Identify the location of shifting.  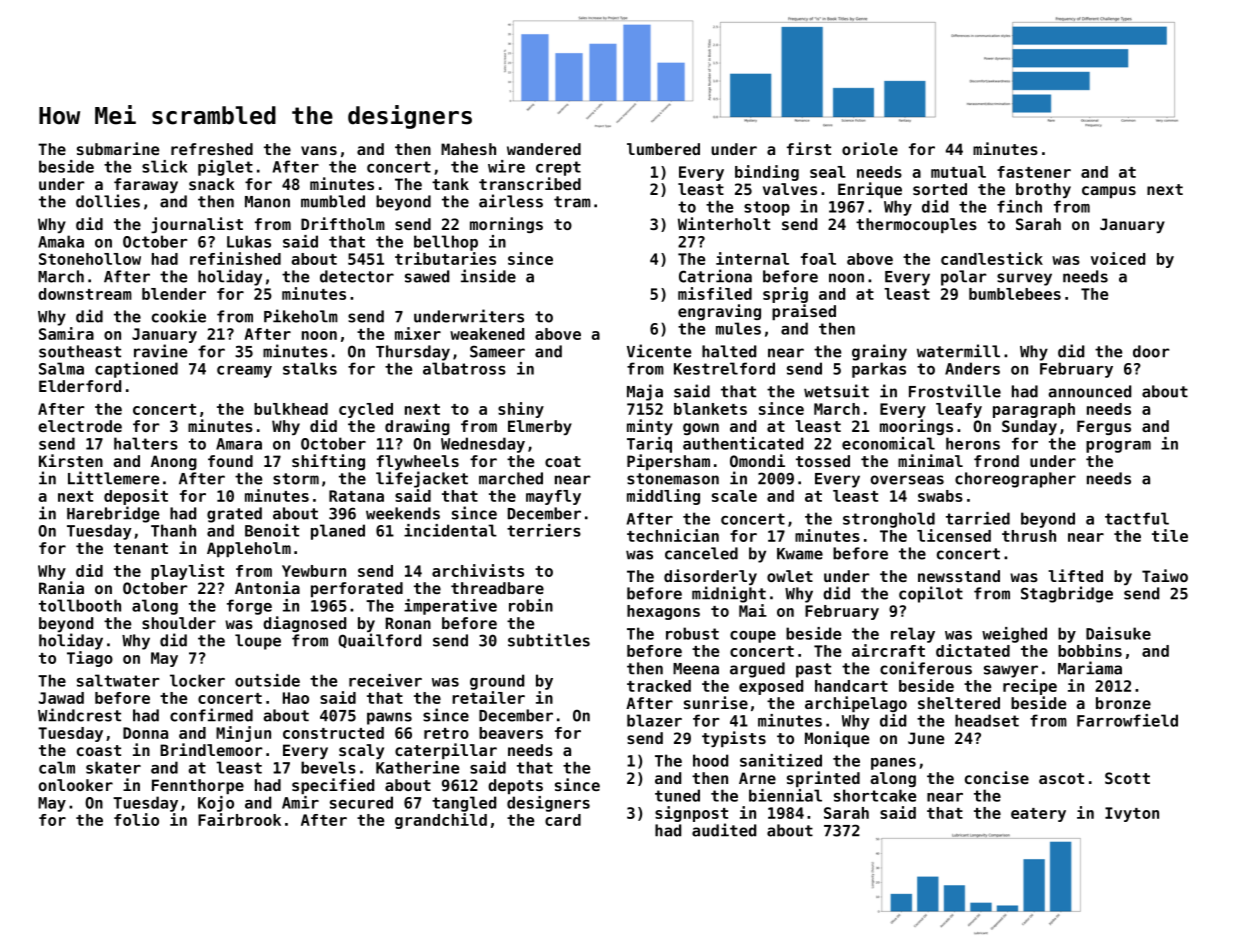
(328, 462).
